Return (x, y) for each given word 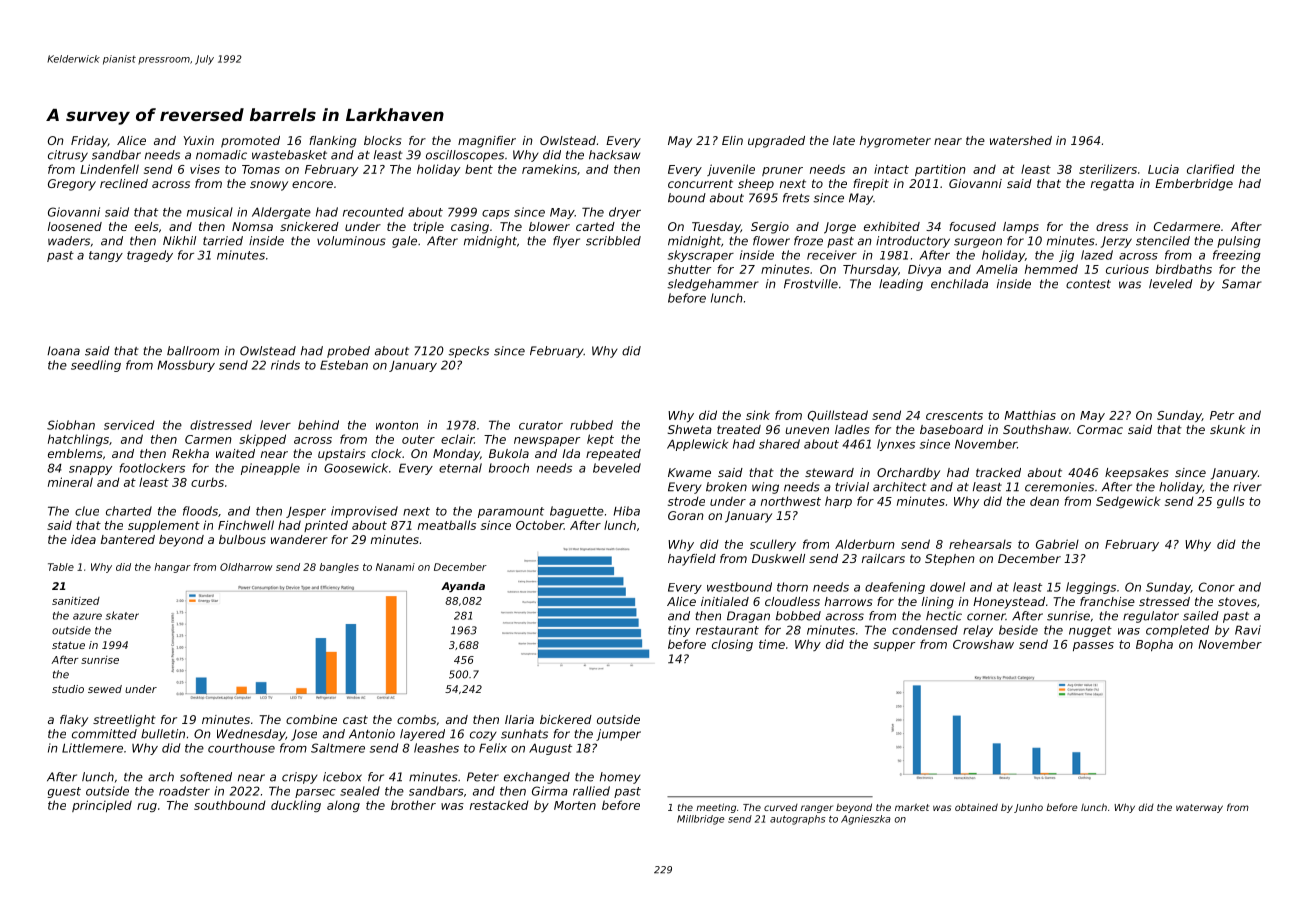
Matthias (1030, 415)
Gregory (72, 185)
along (343, 806)
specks (468, 352)
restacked (499, 805)
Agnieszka (866, 820)
